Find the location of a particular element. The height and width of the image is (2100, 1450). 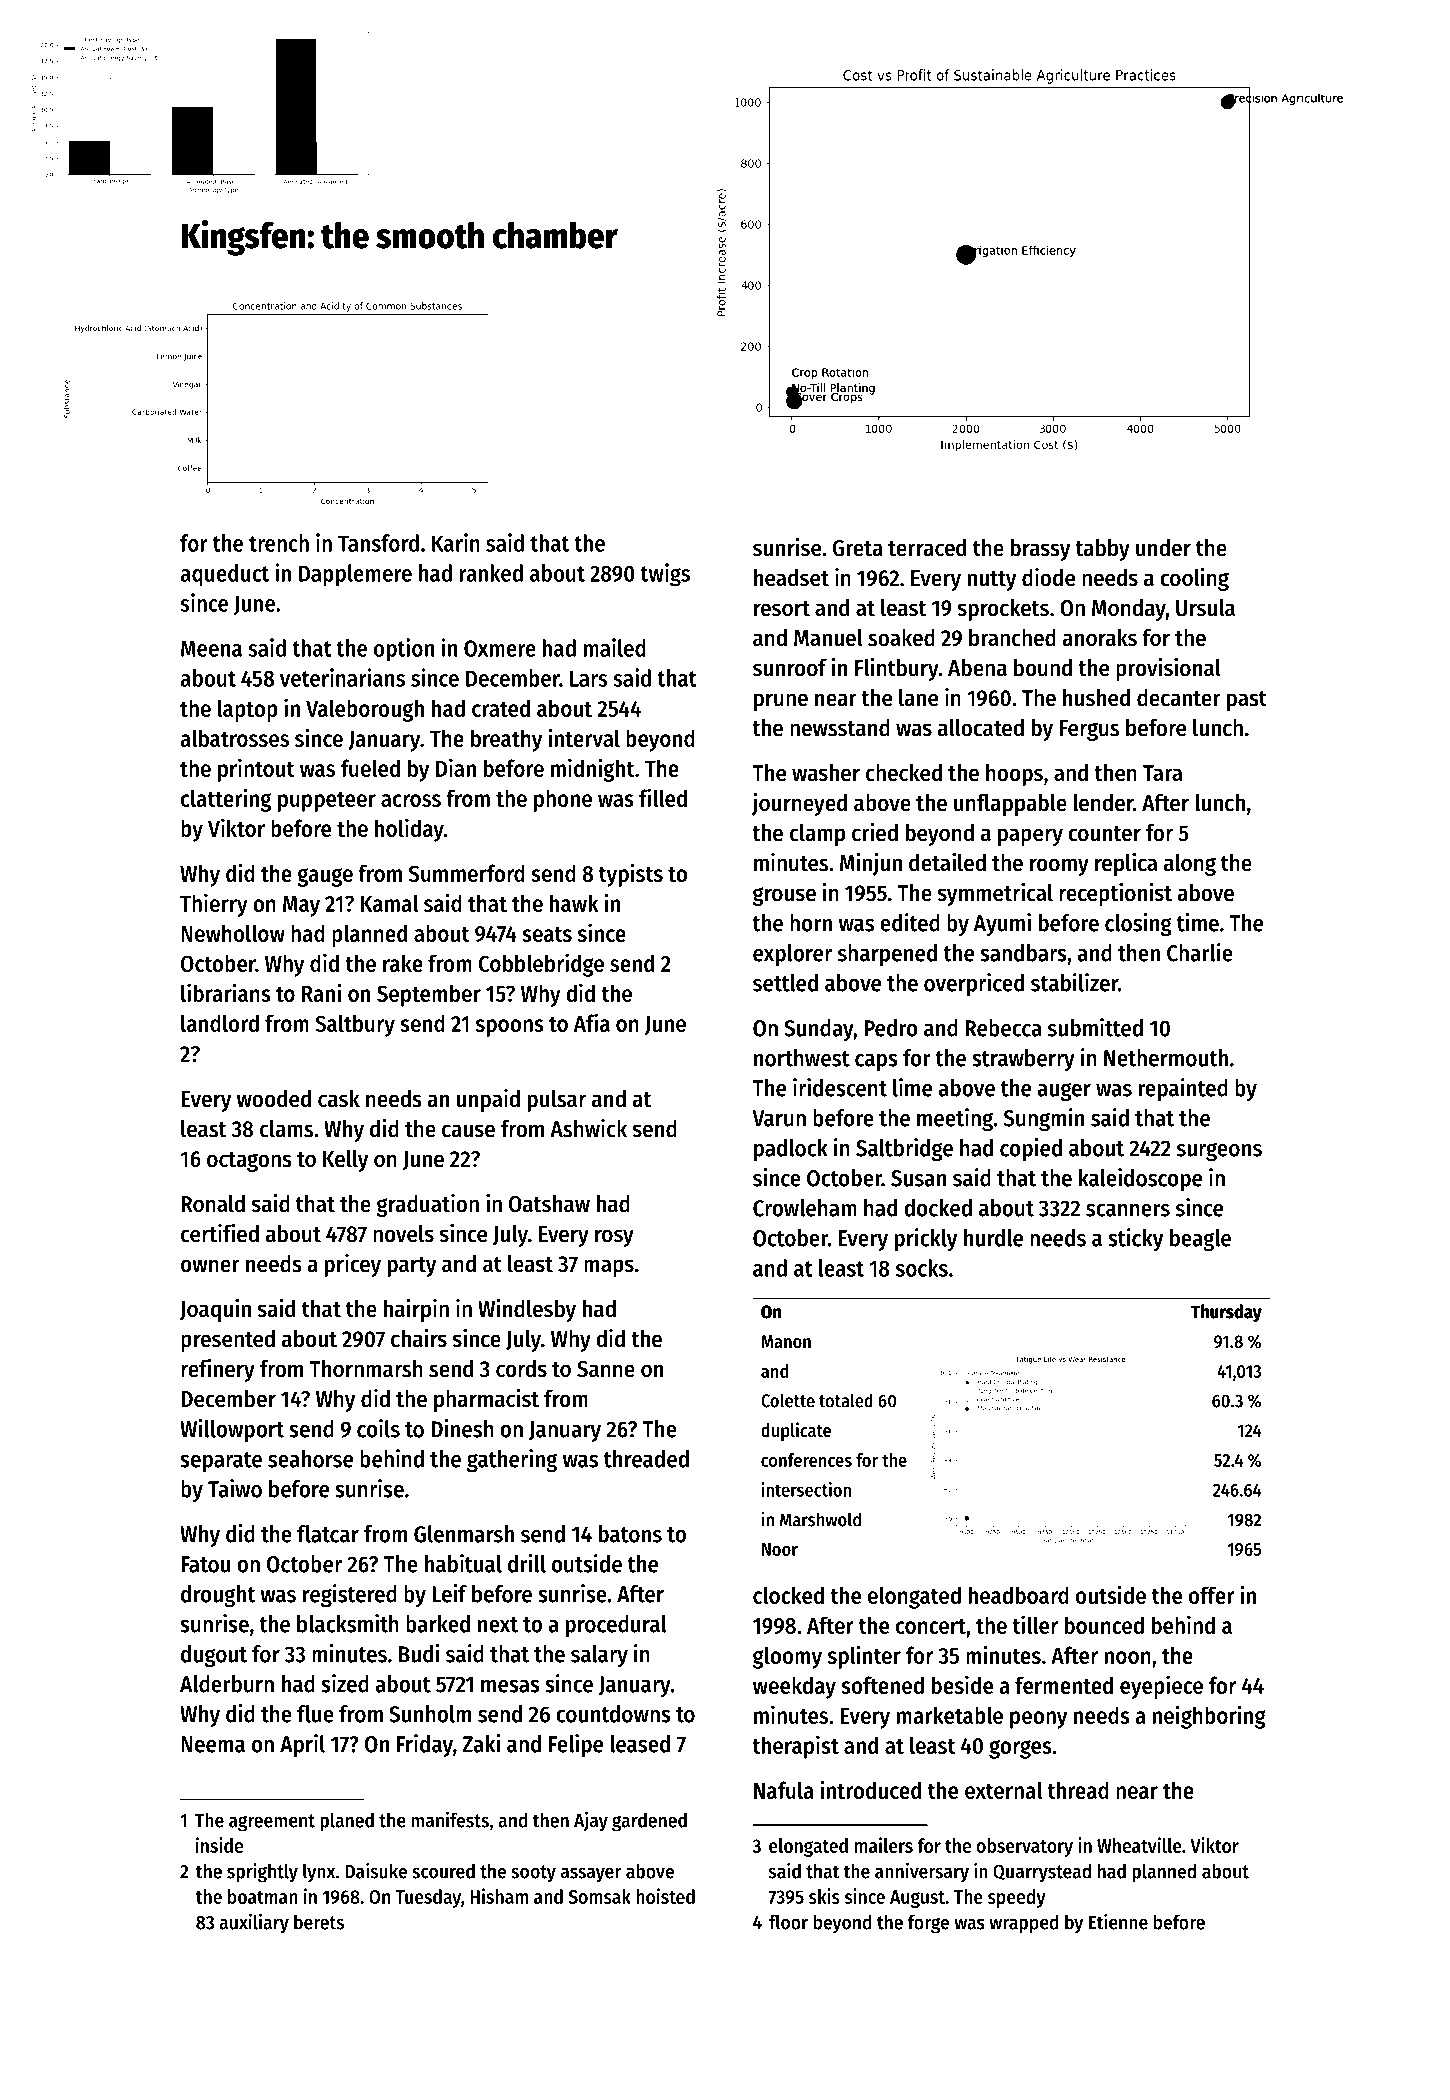

Greta is located at coordinates (858, 548).
